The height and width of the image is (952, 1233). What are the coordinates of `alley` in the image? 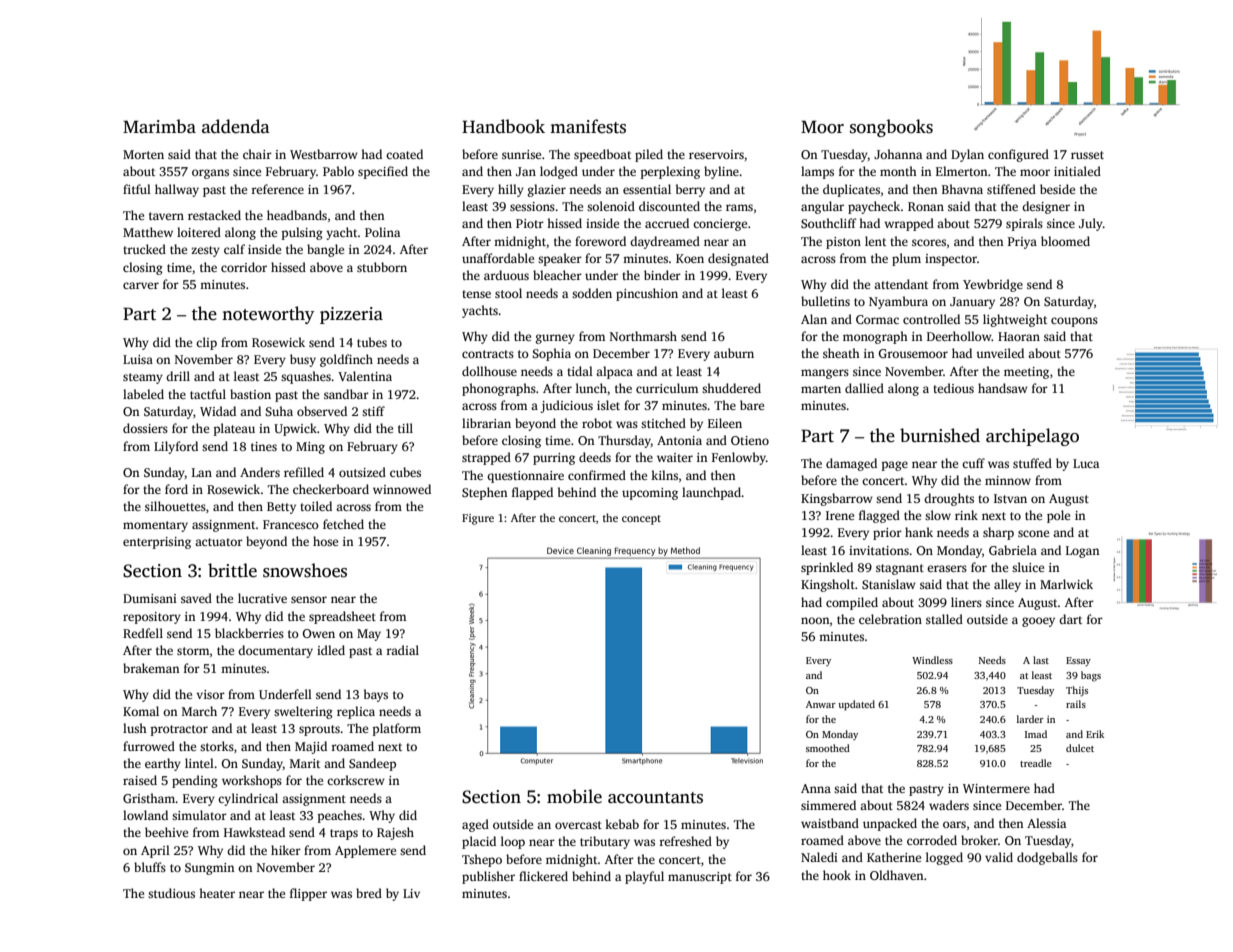 It's located at (1007, 585).
